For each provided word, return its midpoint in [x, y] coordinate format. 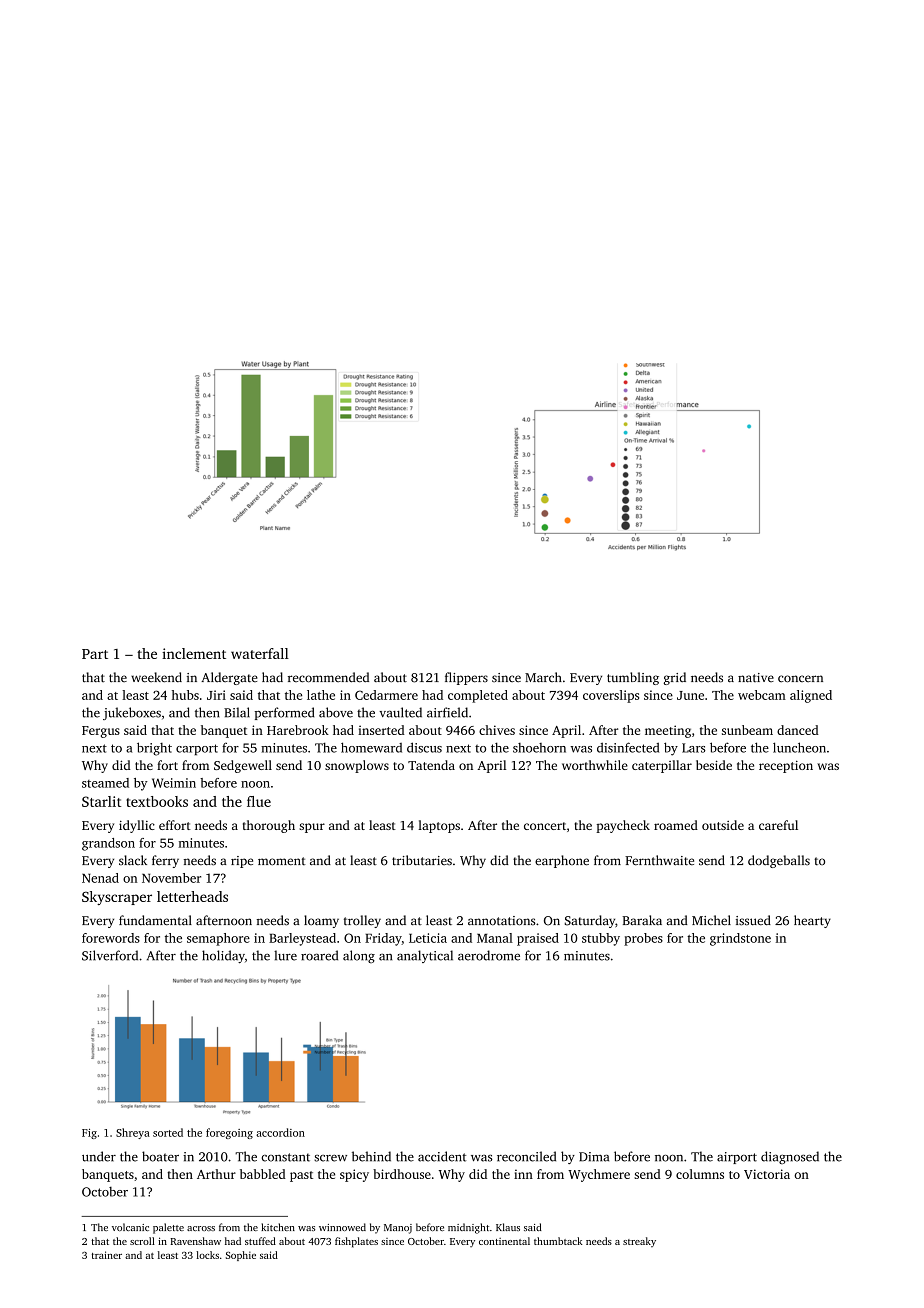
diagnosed [790, 1157]
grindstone [740, 939]
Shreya [133, 1133]
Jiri [216, 695]
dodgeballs [779, 861]
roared [319, 955]
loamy [321, 921]
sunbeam [747, 730]
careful [778, 825]
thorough [269, 826]
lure [285, 955]
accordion [280, 1132]
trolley [362, 921]
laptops [439, 826]
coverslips [611, 696]
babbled [263, 1174]
